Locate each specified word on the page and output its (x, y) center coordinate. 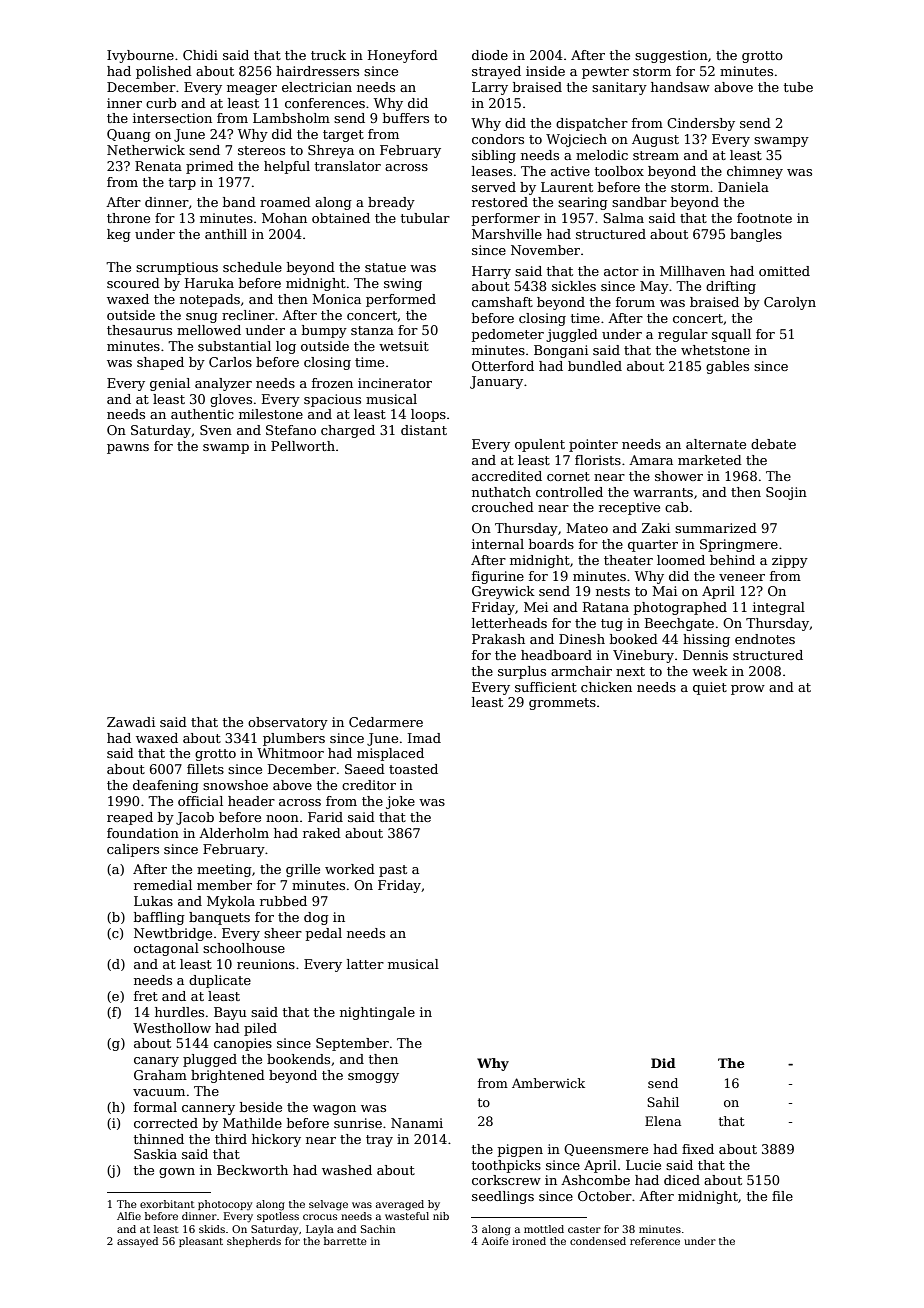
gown (177, 1173)
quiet (710, 688)
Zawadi (131, 722)
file (782, 1196)
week (710, 671)
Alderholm (234, 833)
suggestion (671, 56)
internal (498, 544)
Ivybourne (140, 56)
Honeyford (403, 56)
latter (365, 964)
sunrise (358, 1123)
